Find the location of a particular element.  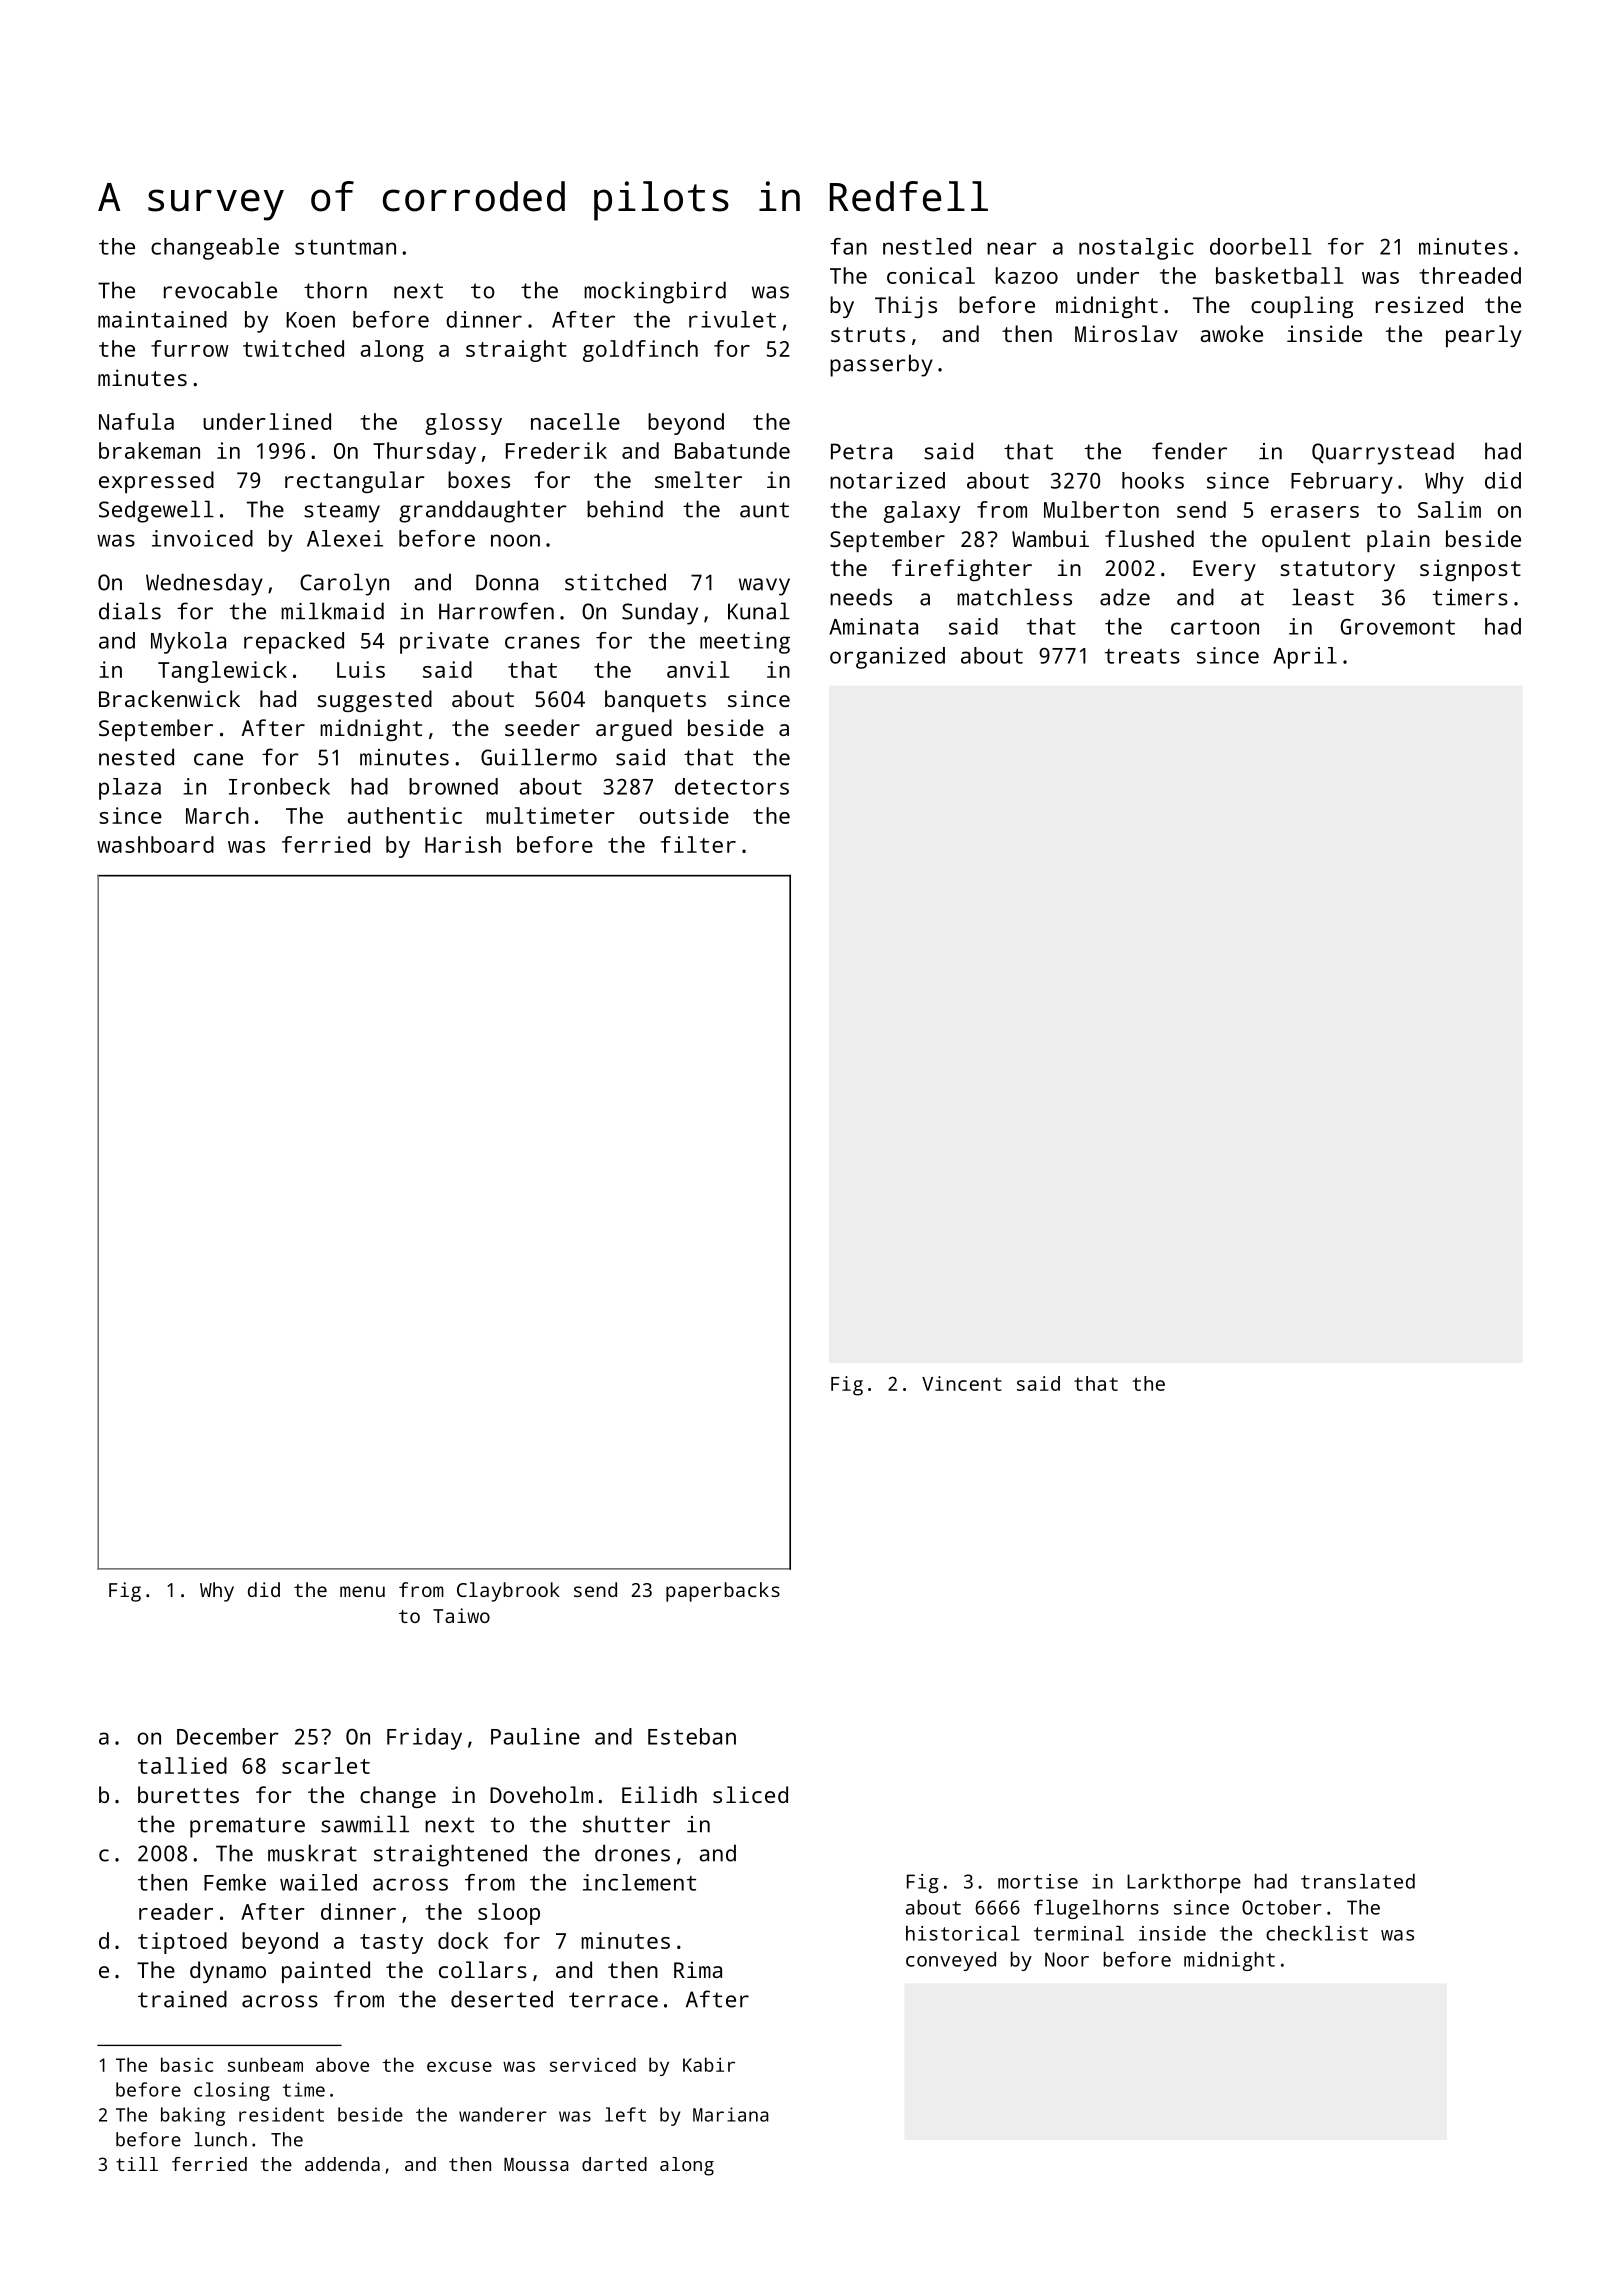

stuntman is located at coordinates (345, 247).
